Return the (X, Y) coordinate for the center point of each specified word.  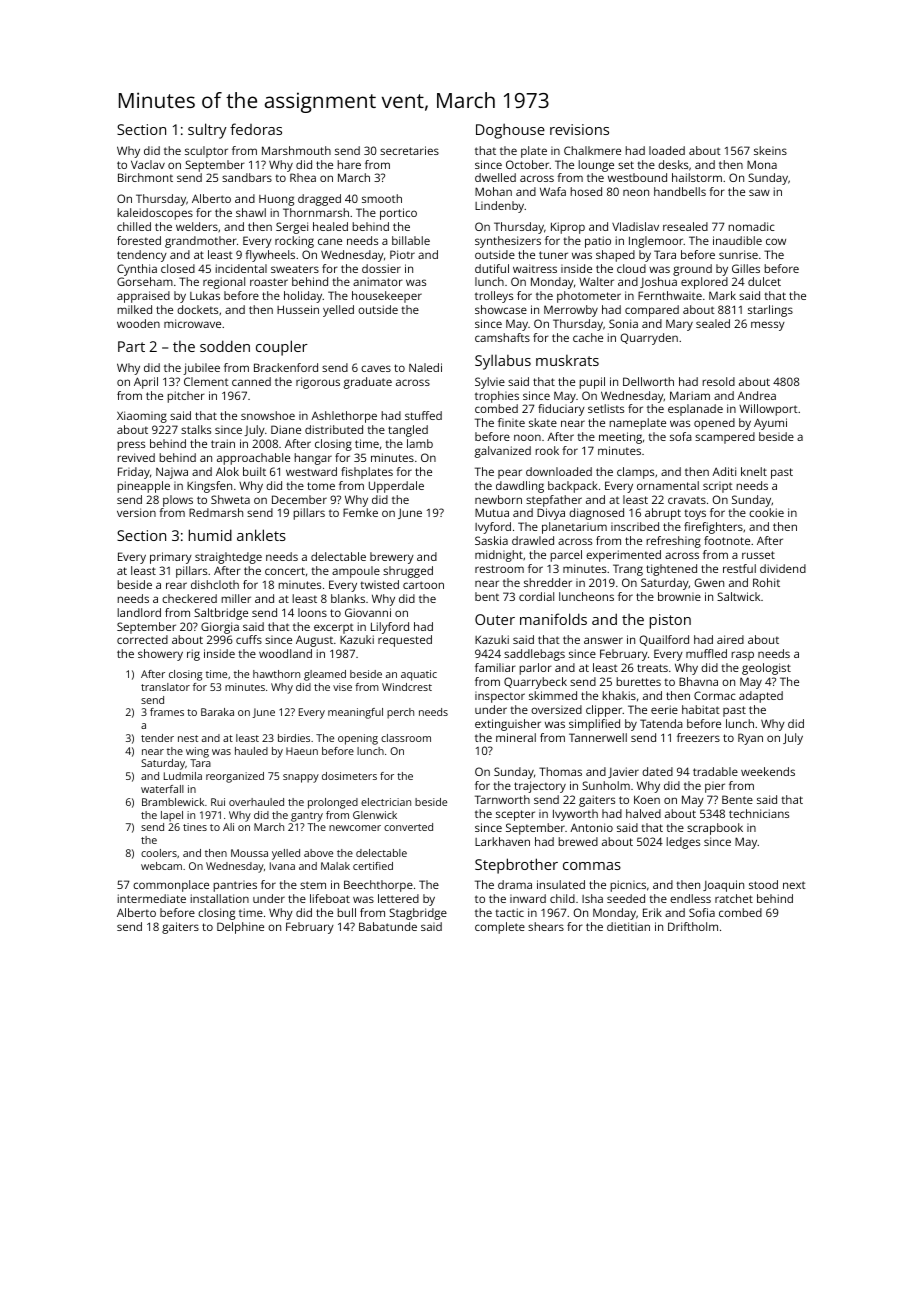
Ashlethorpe (344, 417)
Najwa (172, 473)
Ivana (282, 866)
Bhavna (698, 681)
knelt (754, 471)
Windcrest (407, 687)
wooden (138, 323)
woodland (285, 653)
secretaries (409, 150)
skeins (770, 150)
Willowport (768, 410)
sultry (207, 131)
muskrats (567, 360)
